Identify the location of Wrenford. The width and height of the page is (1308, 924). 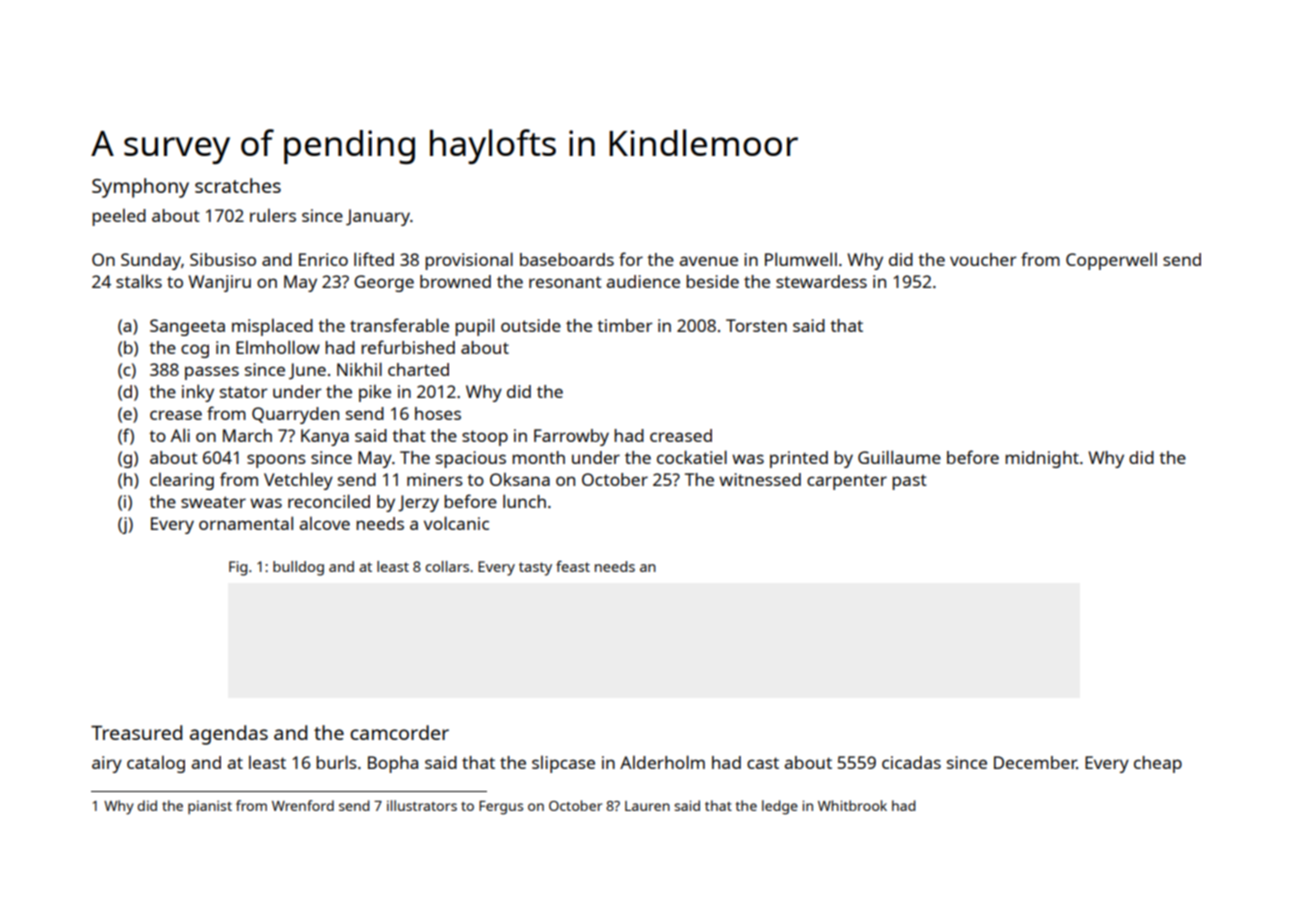
(303, 805).
